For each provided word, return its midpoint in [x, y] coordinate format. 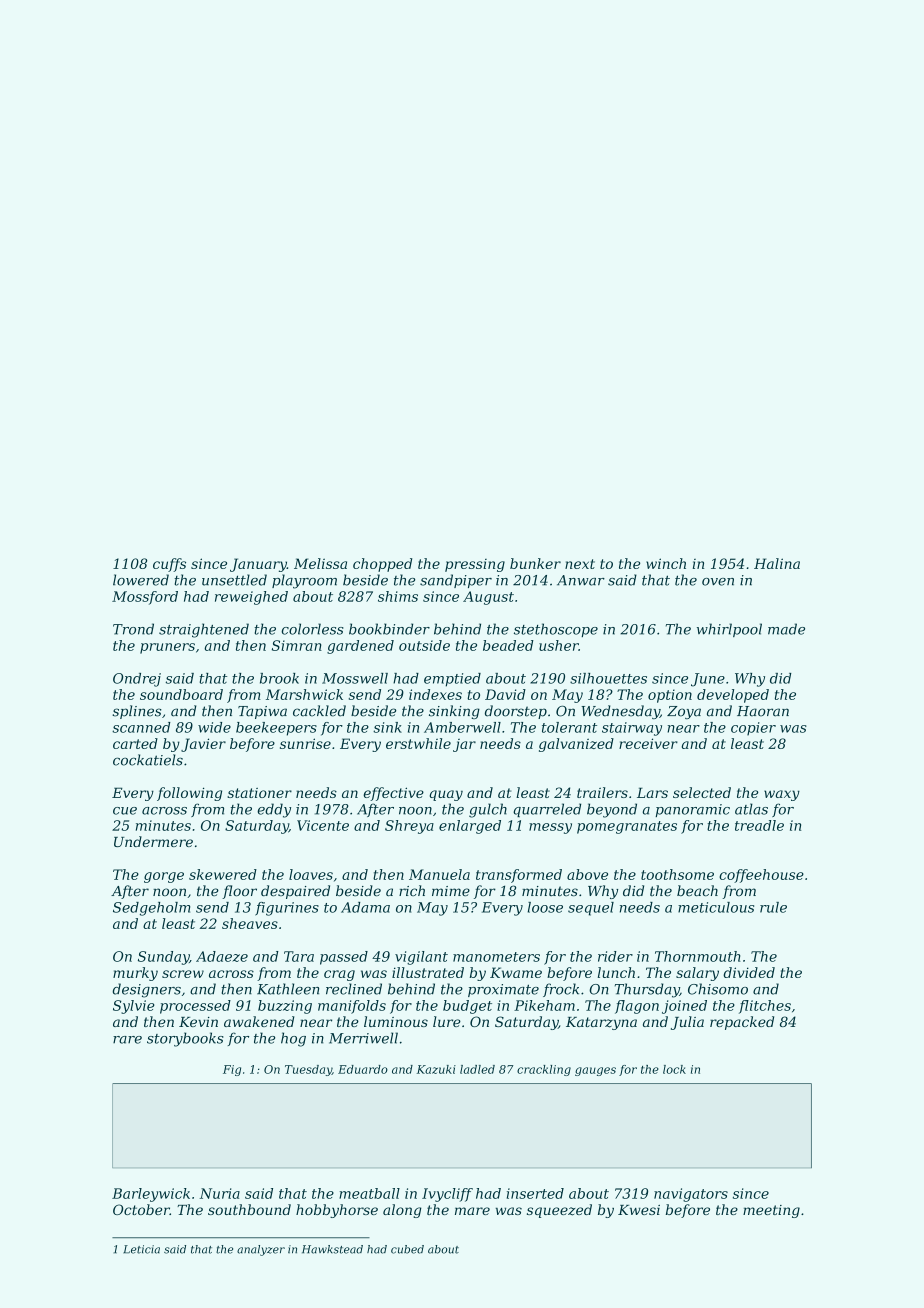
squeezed [559, 1211]
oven [718, 582]
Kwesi [639, 1210]
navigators [691, 1195]
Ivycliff [447, 1195]
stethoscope [556, 630]
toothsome [677, 874]
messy [550, 828]
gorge [164, 877]
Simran [297, 645]
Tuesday [308, 1070]
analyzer [261, 1250]
